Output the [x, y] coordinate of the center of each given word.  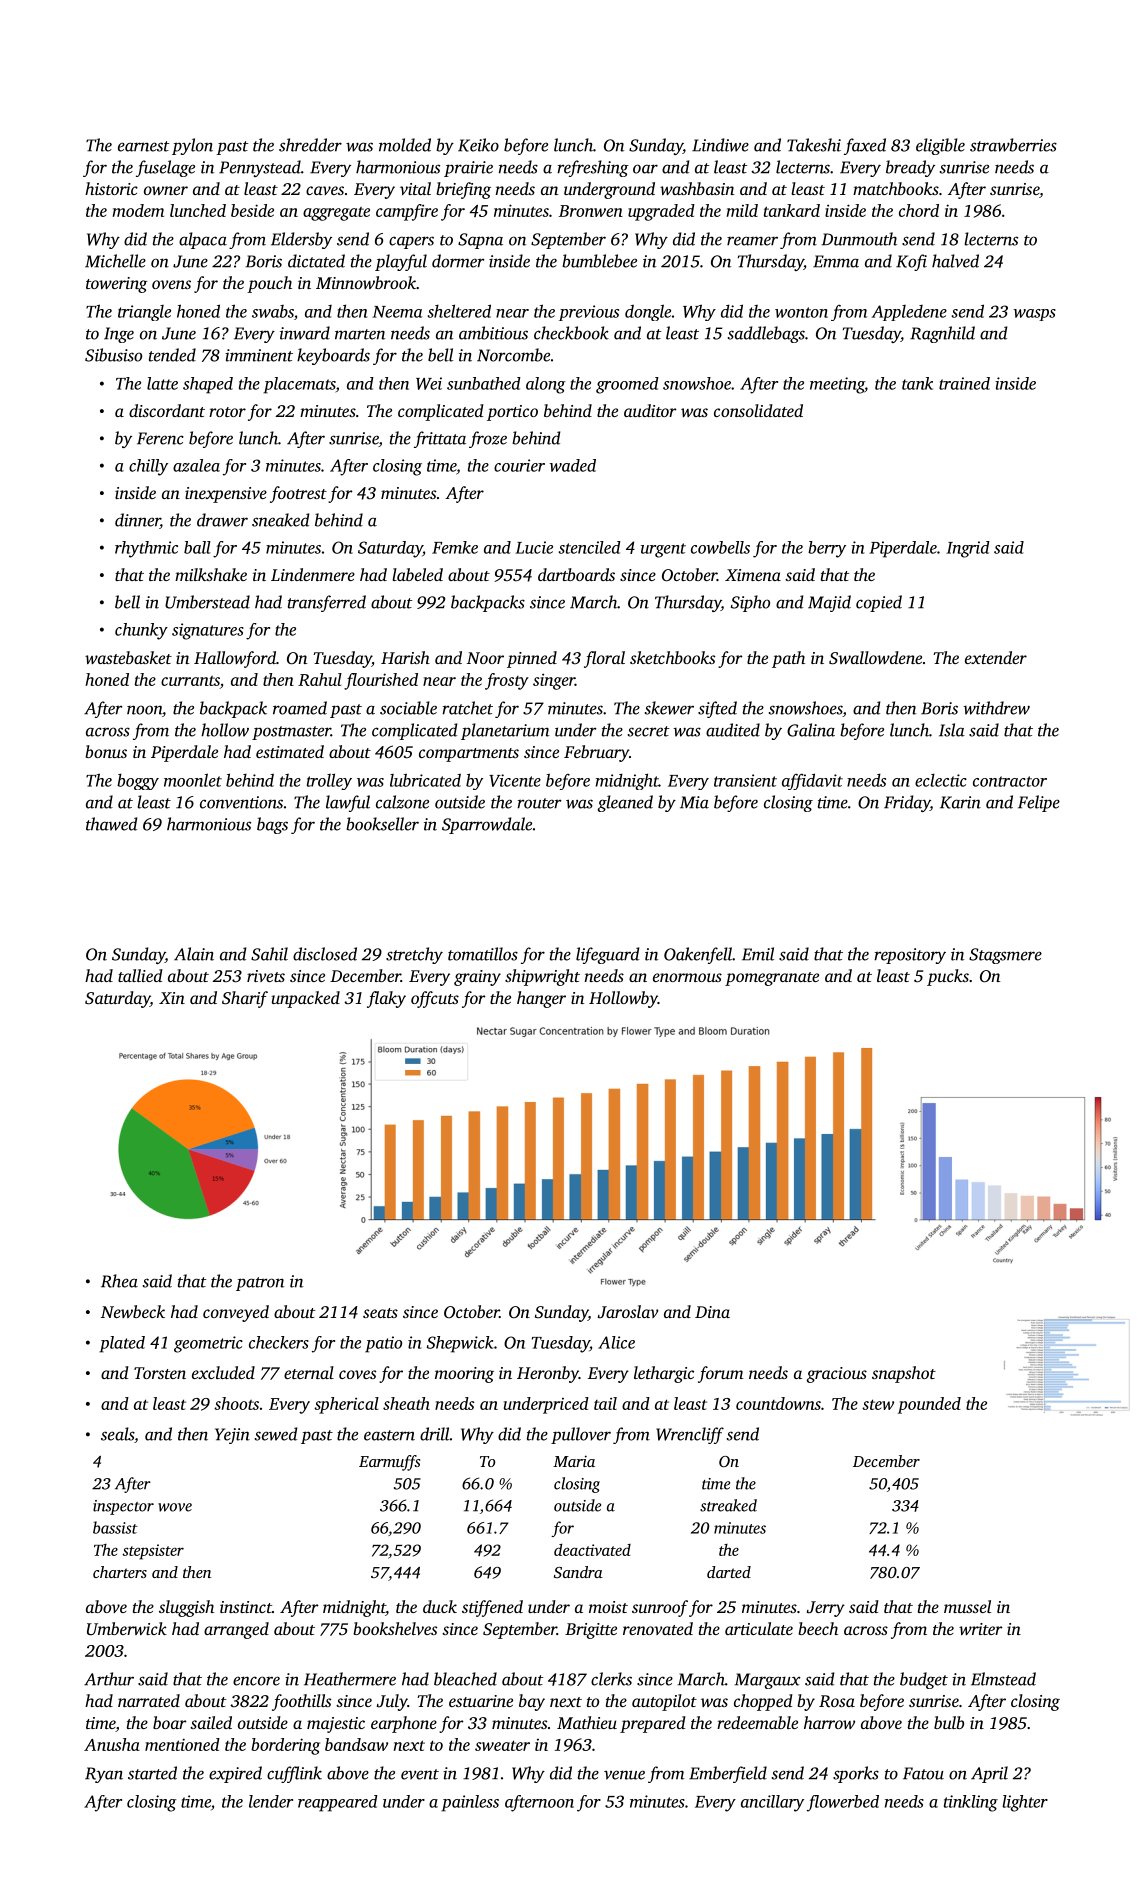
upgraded [661, 212]
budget [924, 1680]
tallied [140, 975]
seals [117, 1434]
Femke [455, 547]
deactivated [592, 1550]
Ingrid [968, 549]
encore [256, 1681]
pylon [192, 146]
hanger [541, 999]
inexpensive [226, 495]
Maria [574, 1461]
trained [964, 383]
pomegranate [772, 979]
